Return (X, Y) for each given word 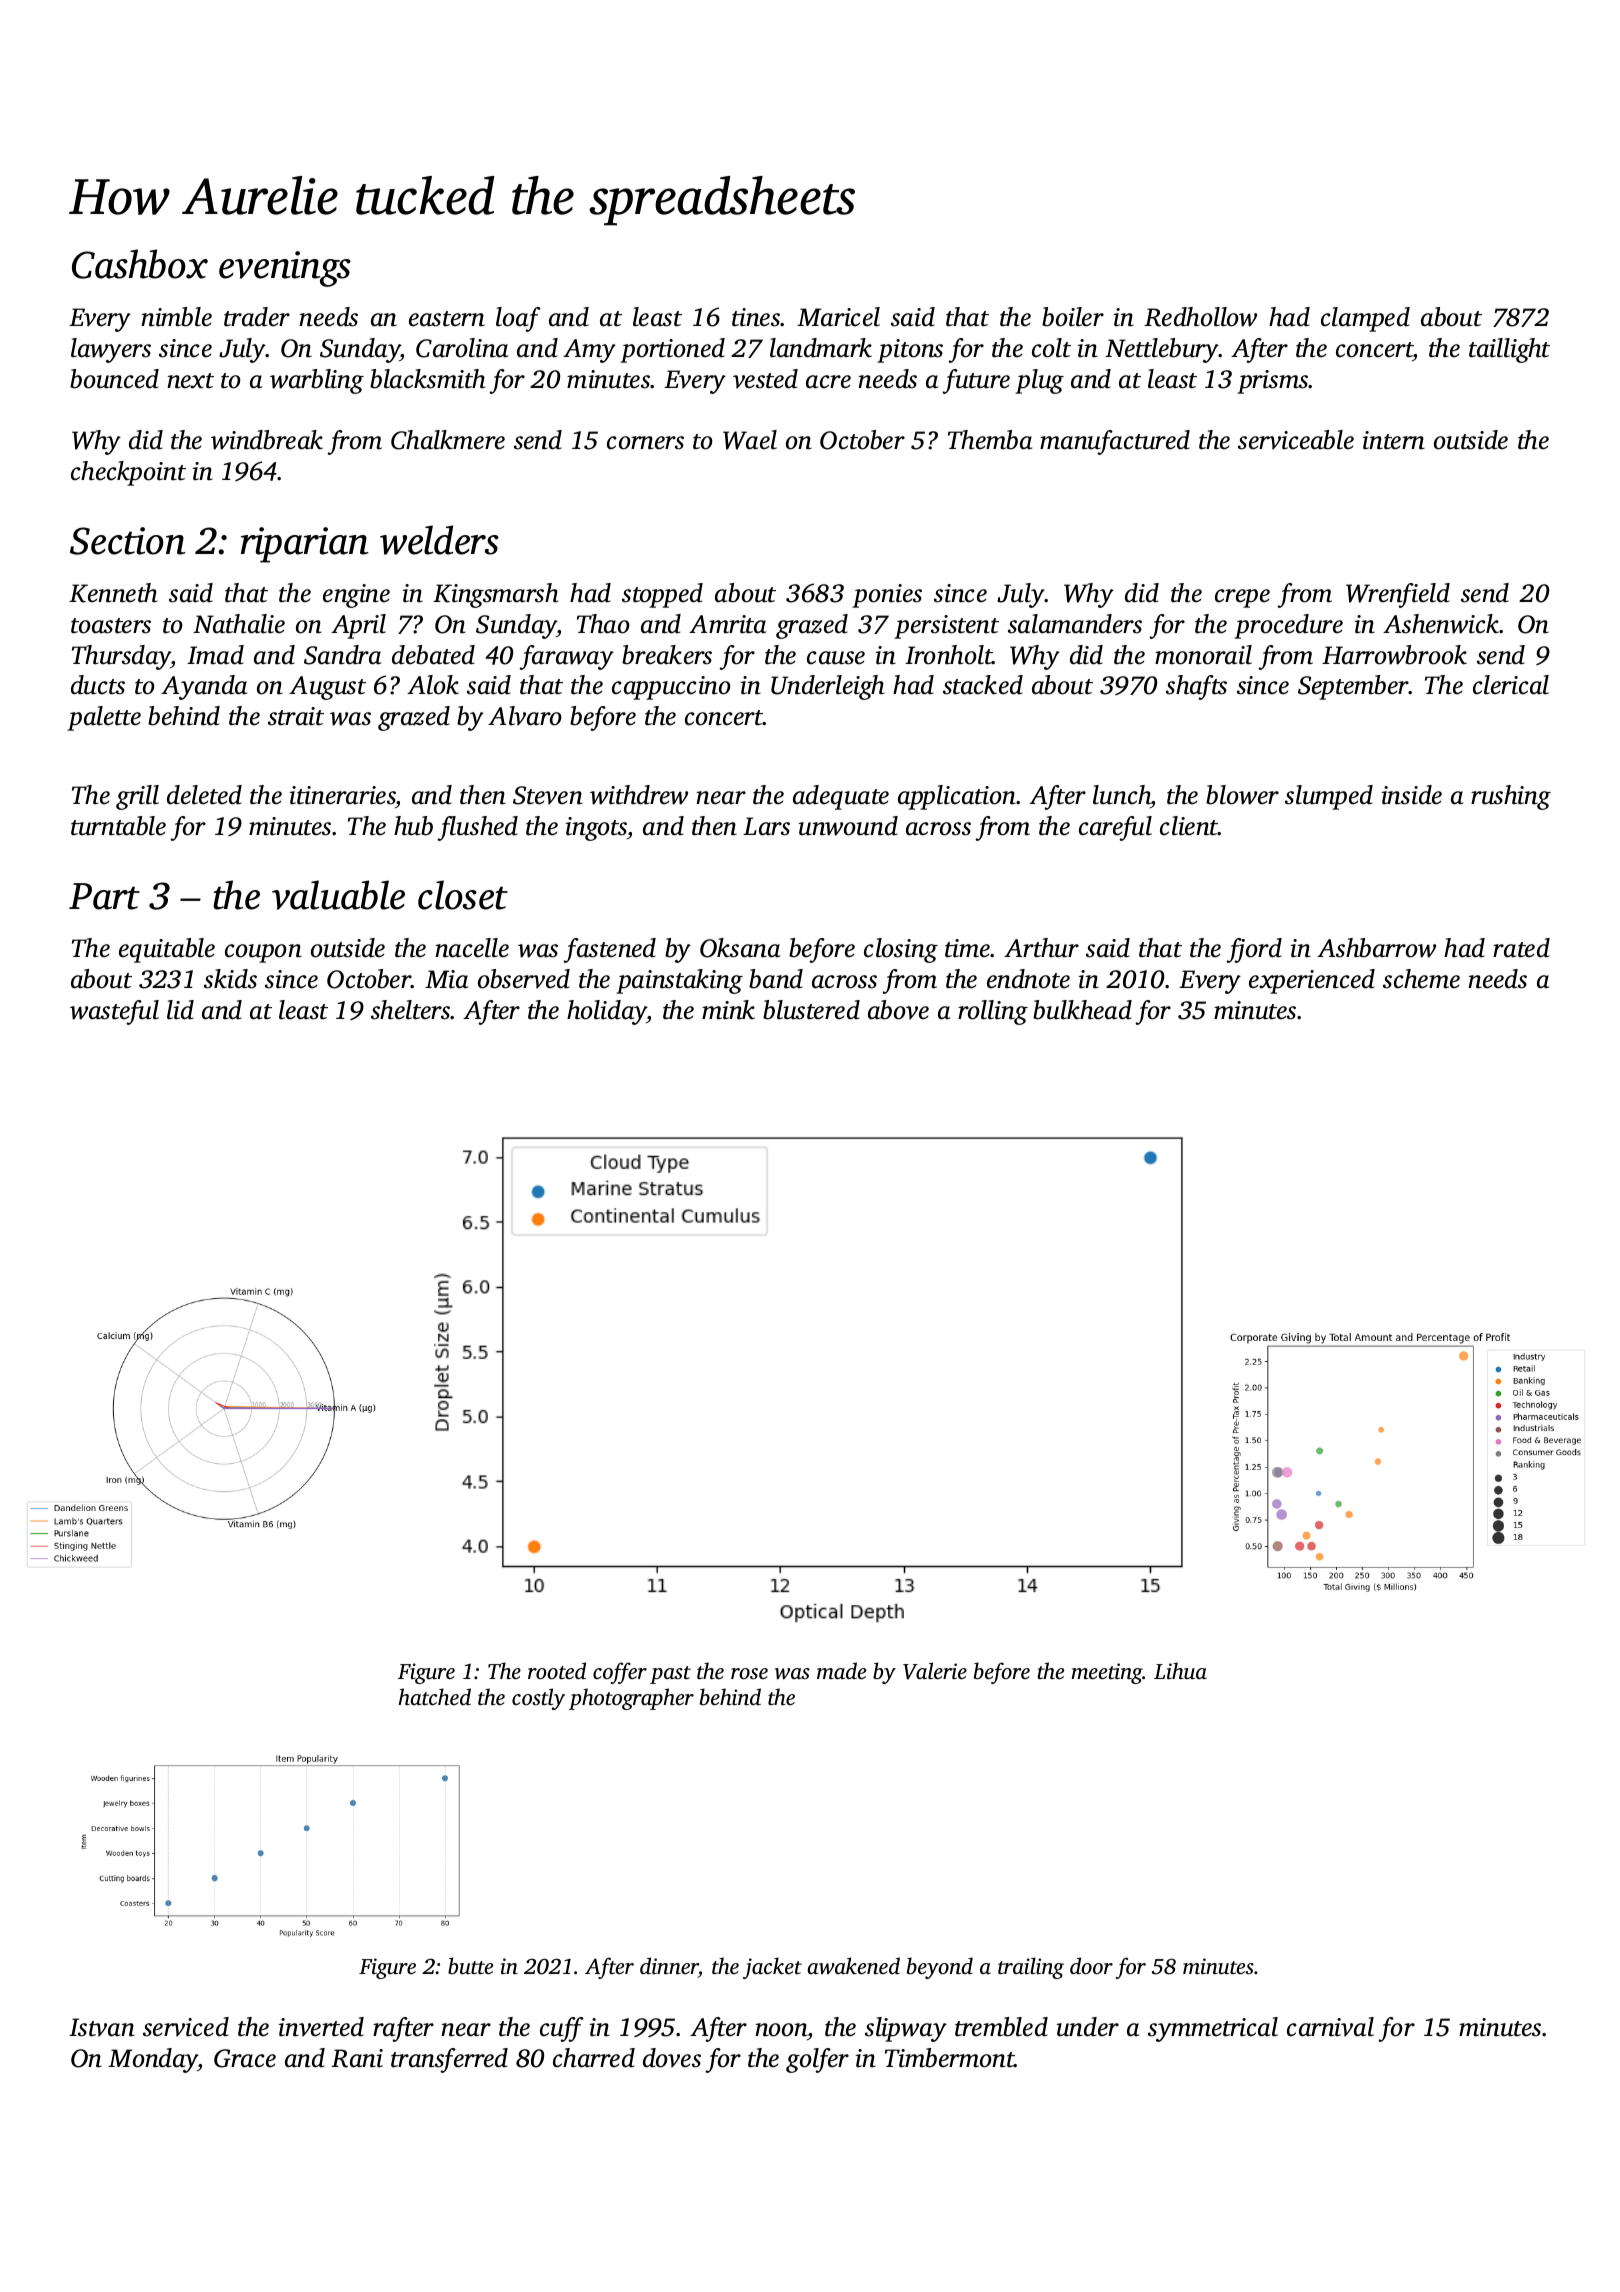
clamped (1365, 319)
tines (756, 317)
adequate (841, 797)
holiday (607, 1012)
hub (413, 826)
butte (470, 1965)
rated (1521, 948)
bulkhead (1082, 1010)
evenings (285, 269)
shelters (411, 1010)
